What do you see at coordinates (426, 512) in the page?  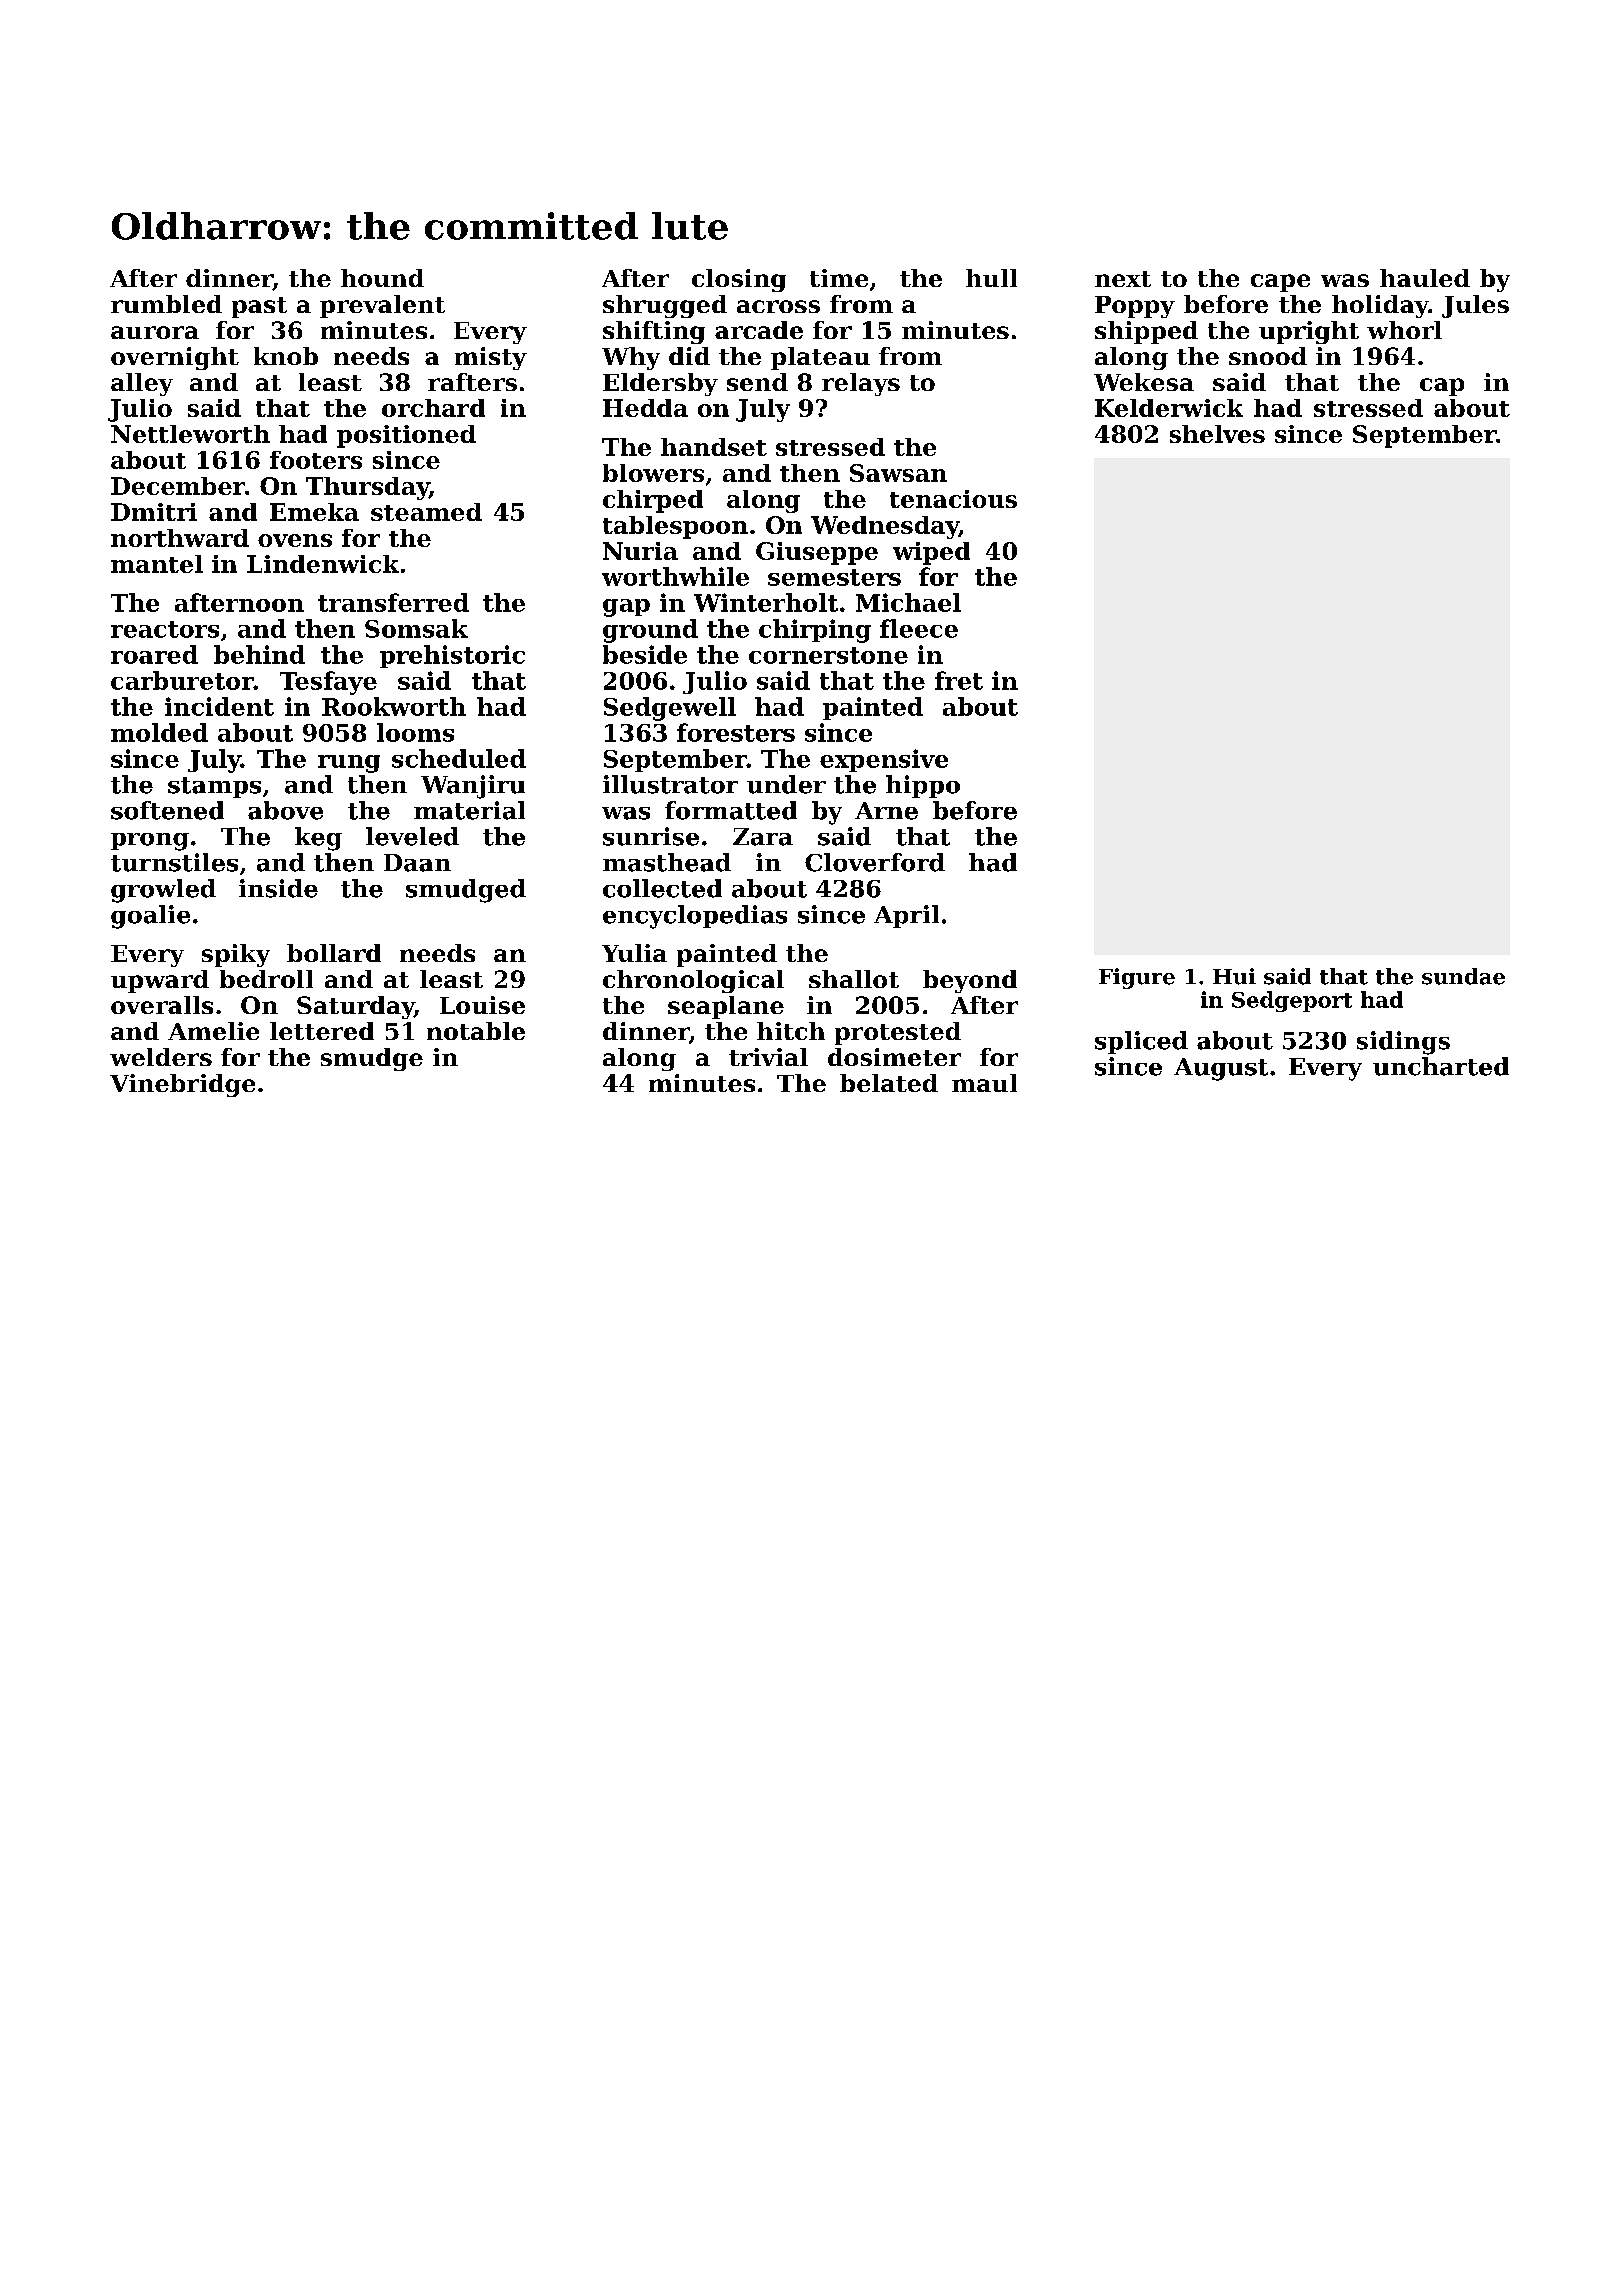 I see `steamed` at bounding box center [426, 512].
